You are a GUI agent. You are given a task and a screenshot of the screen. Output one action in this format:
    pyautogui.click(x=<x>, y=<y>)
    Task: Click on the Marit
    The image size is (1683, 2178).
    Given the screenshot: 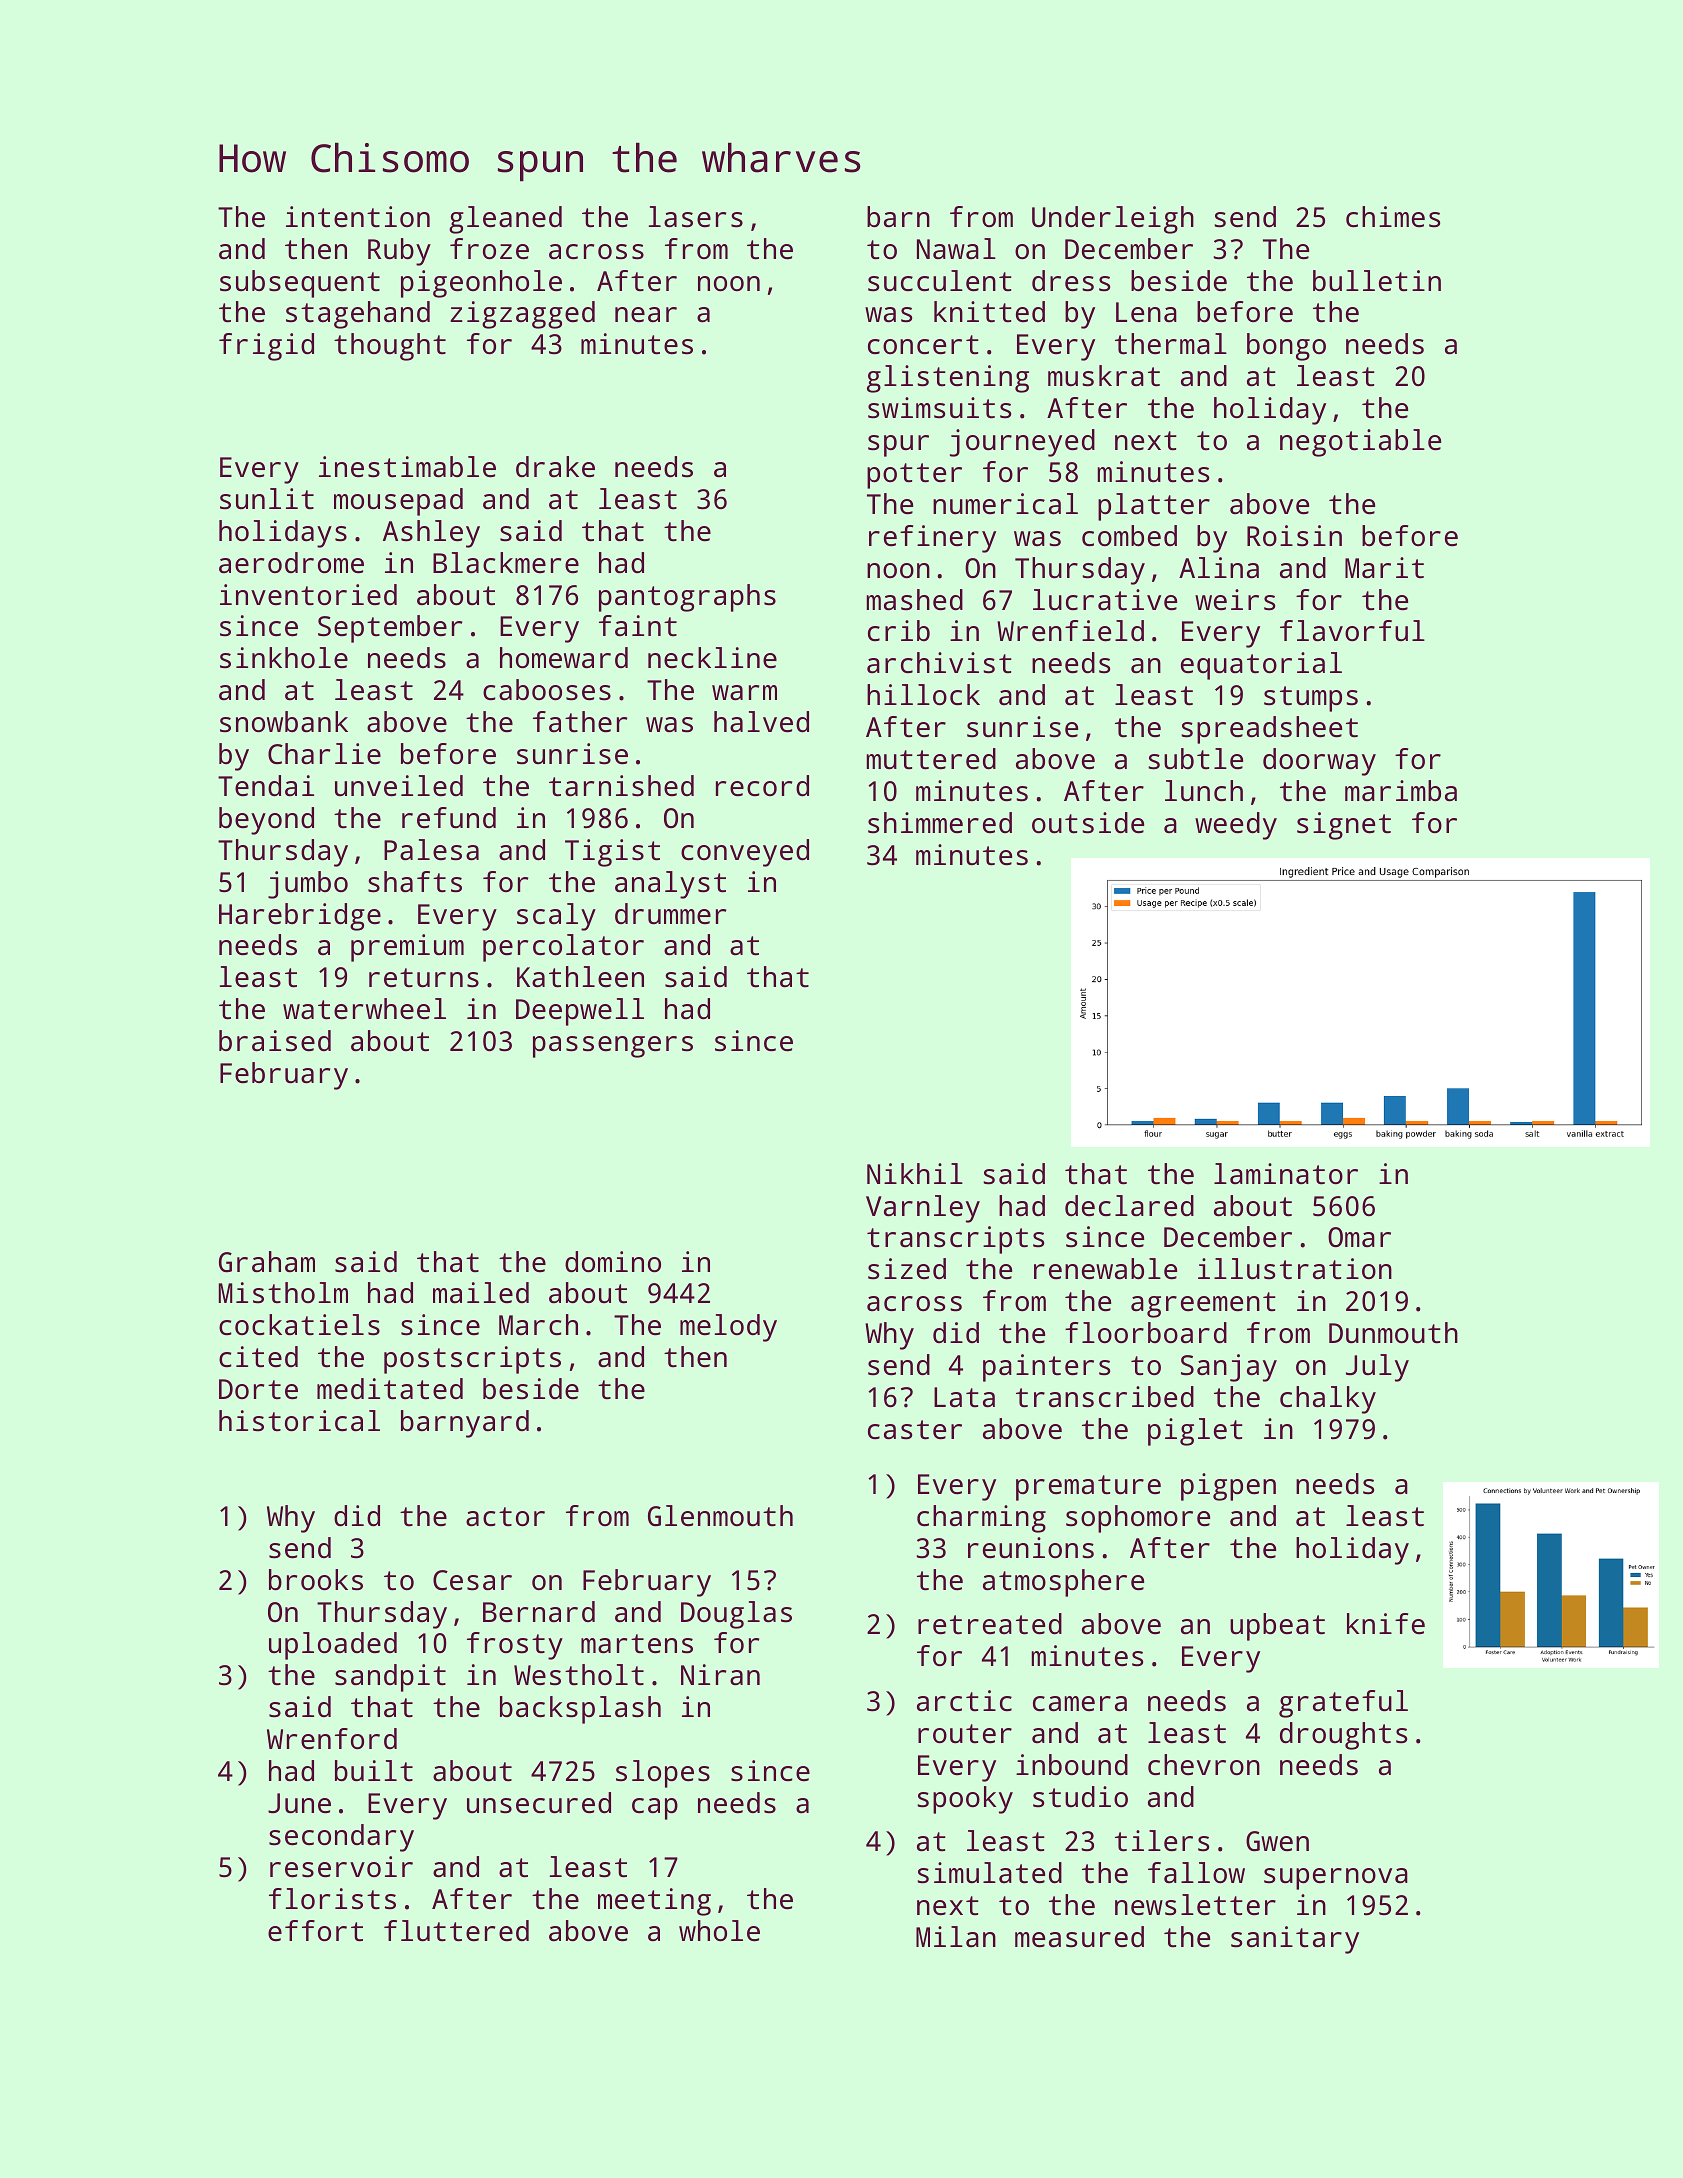 What is the action you would take?
    pyautogui.click(x=1384, y=568)
